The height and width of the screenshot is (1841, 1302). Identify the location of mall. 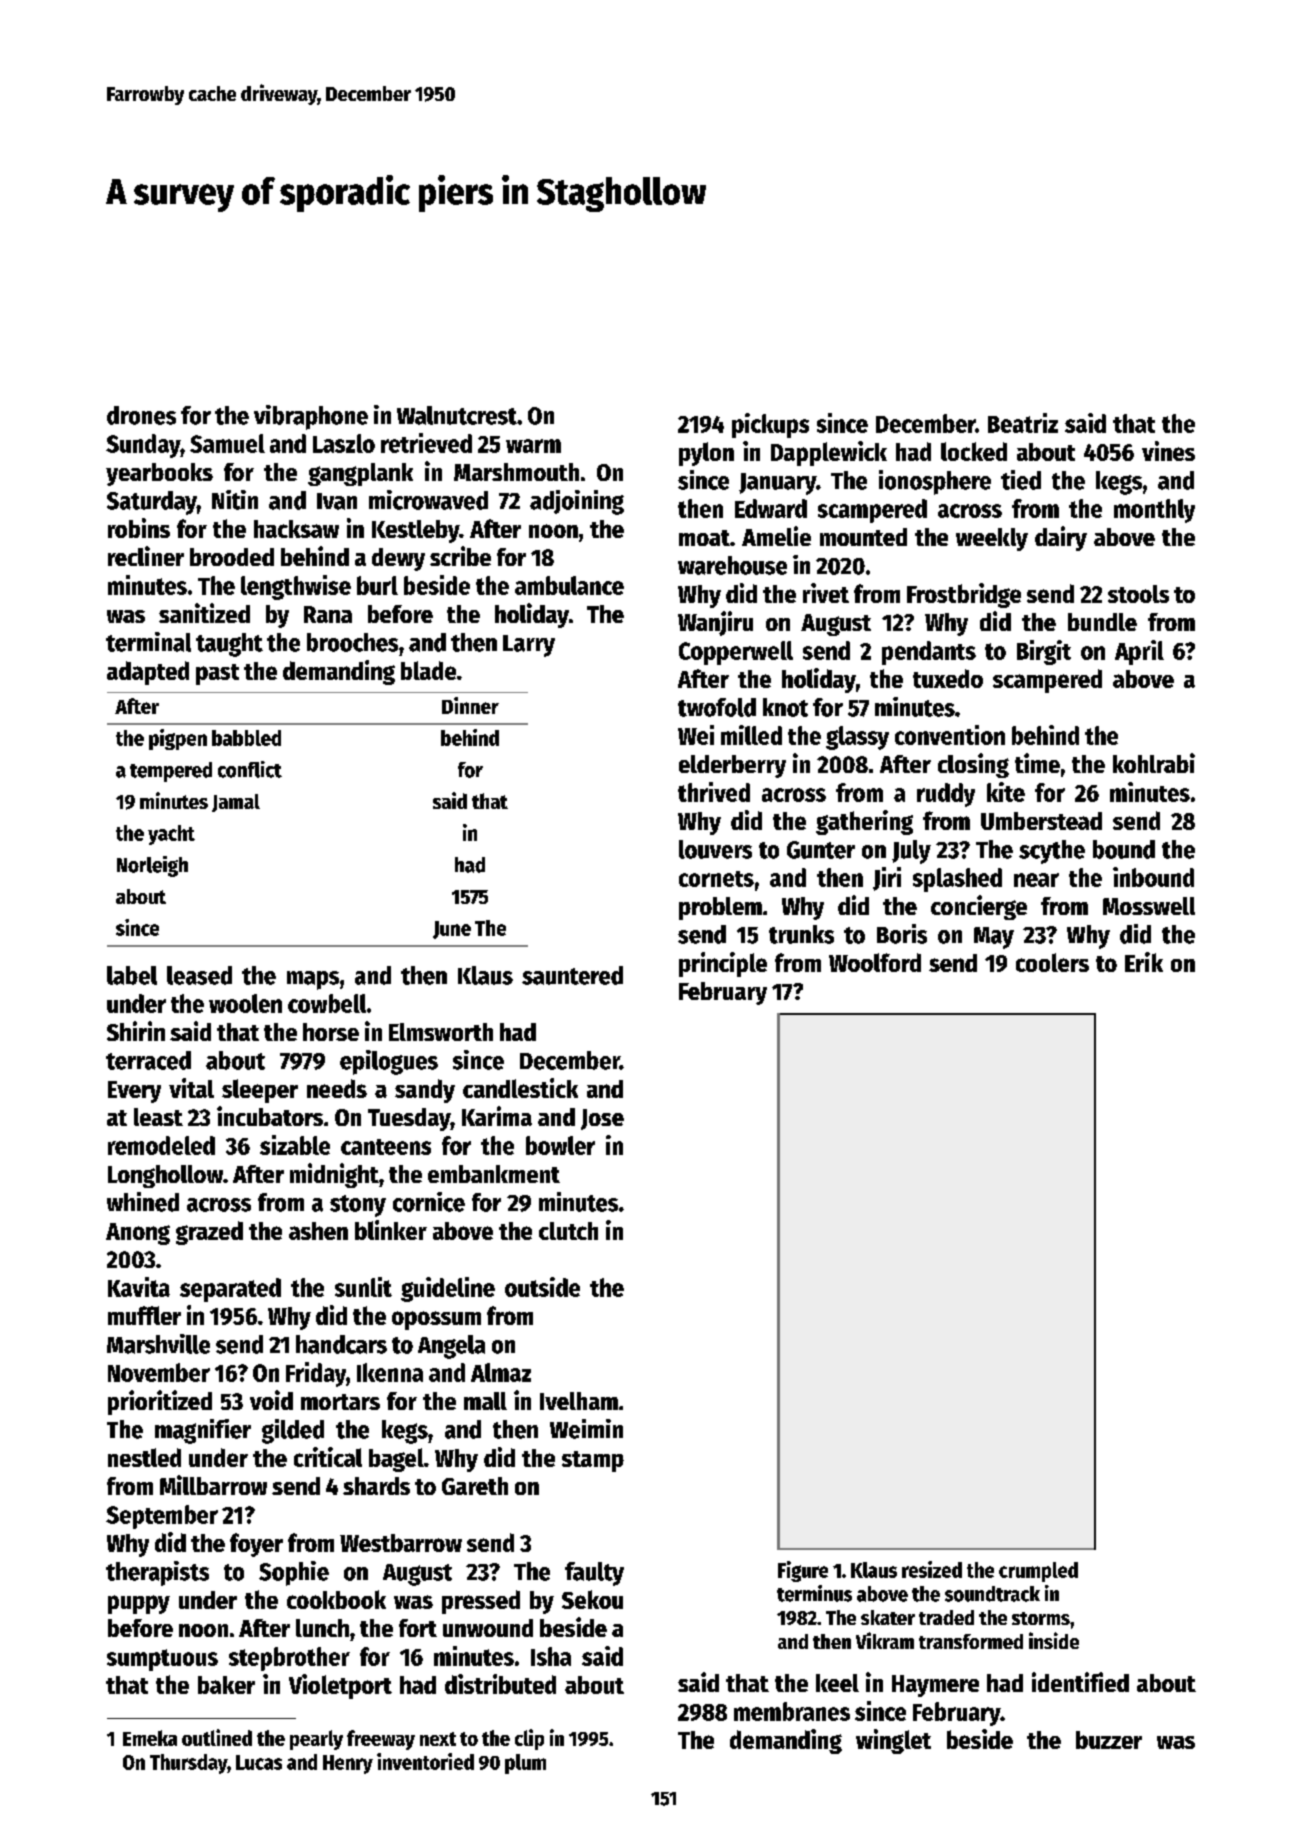
(485, 1401).
